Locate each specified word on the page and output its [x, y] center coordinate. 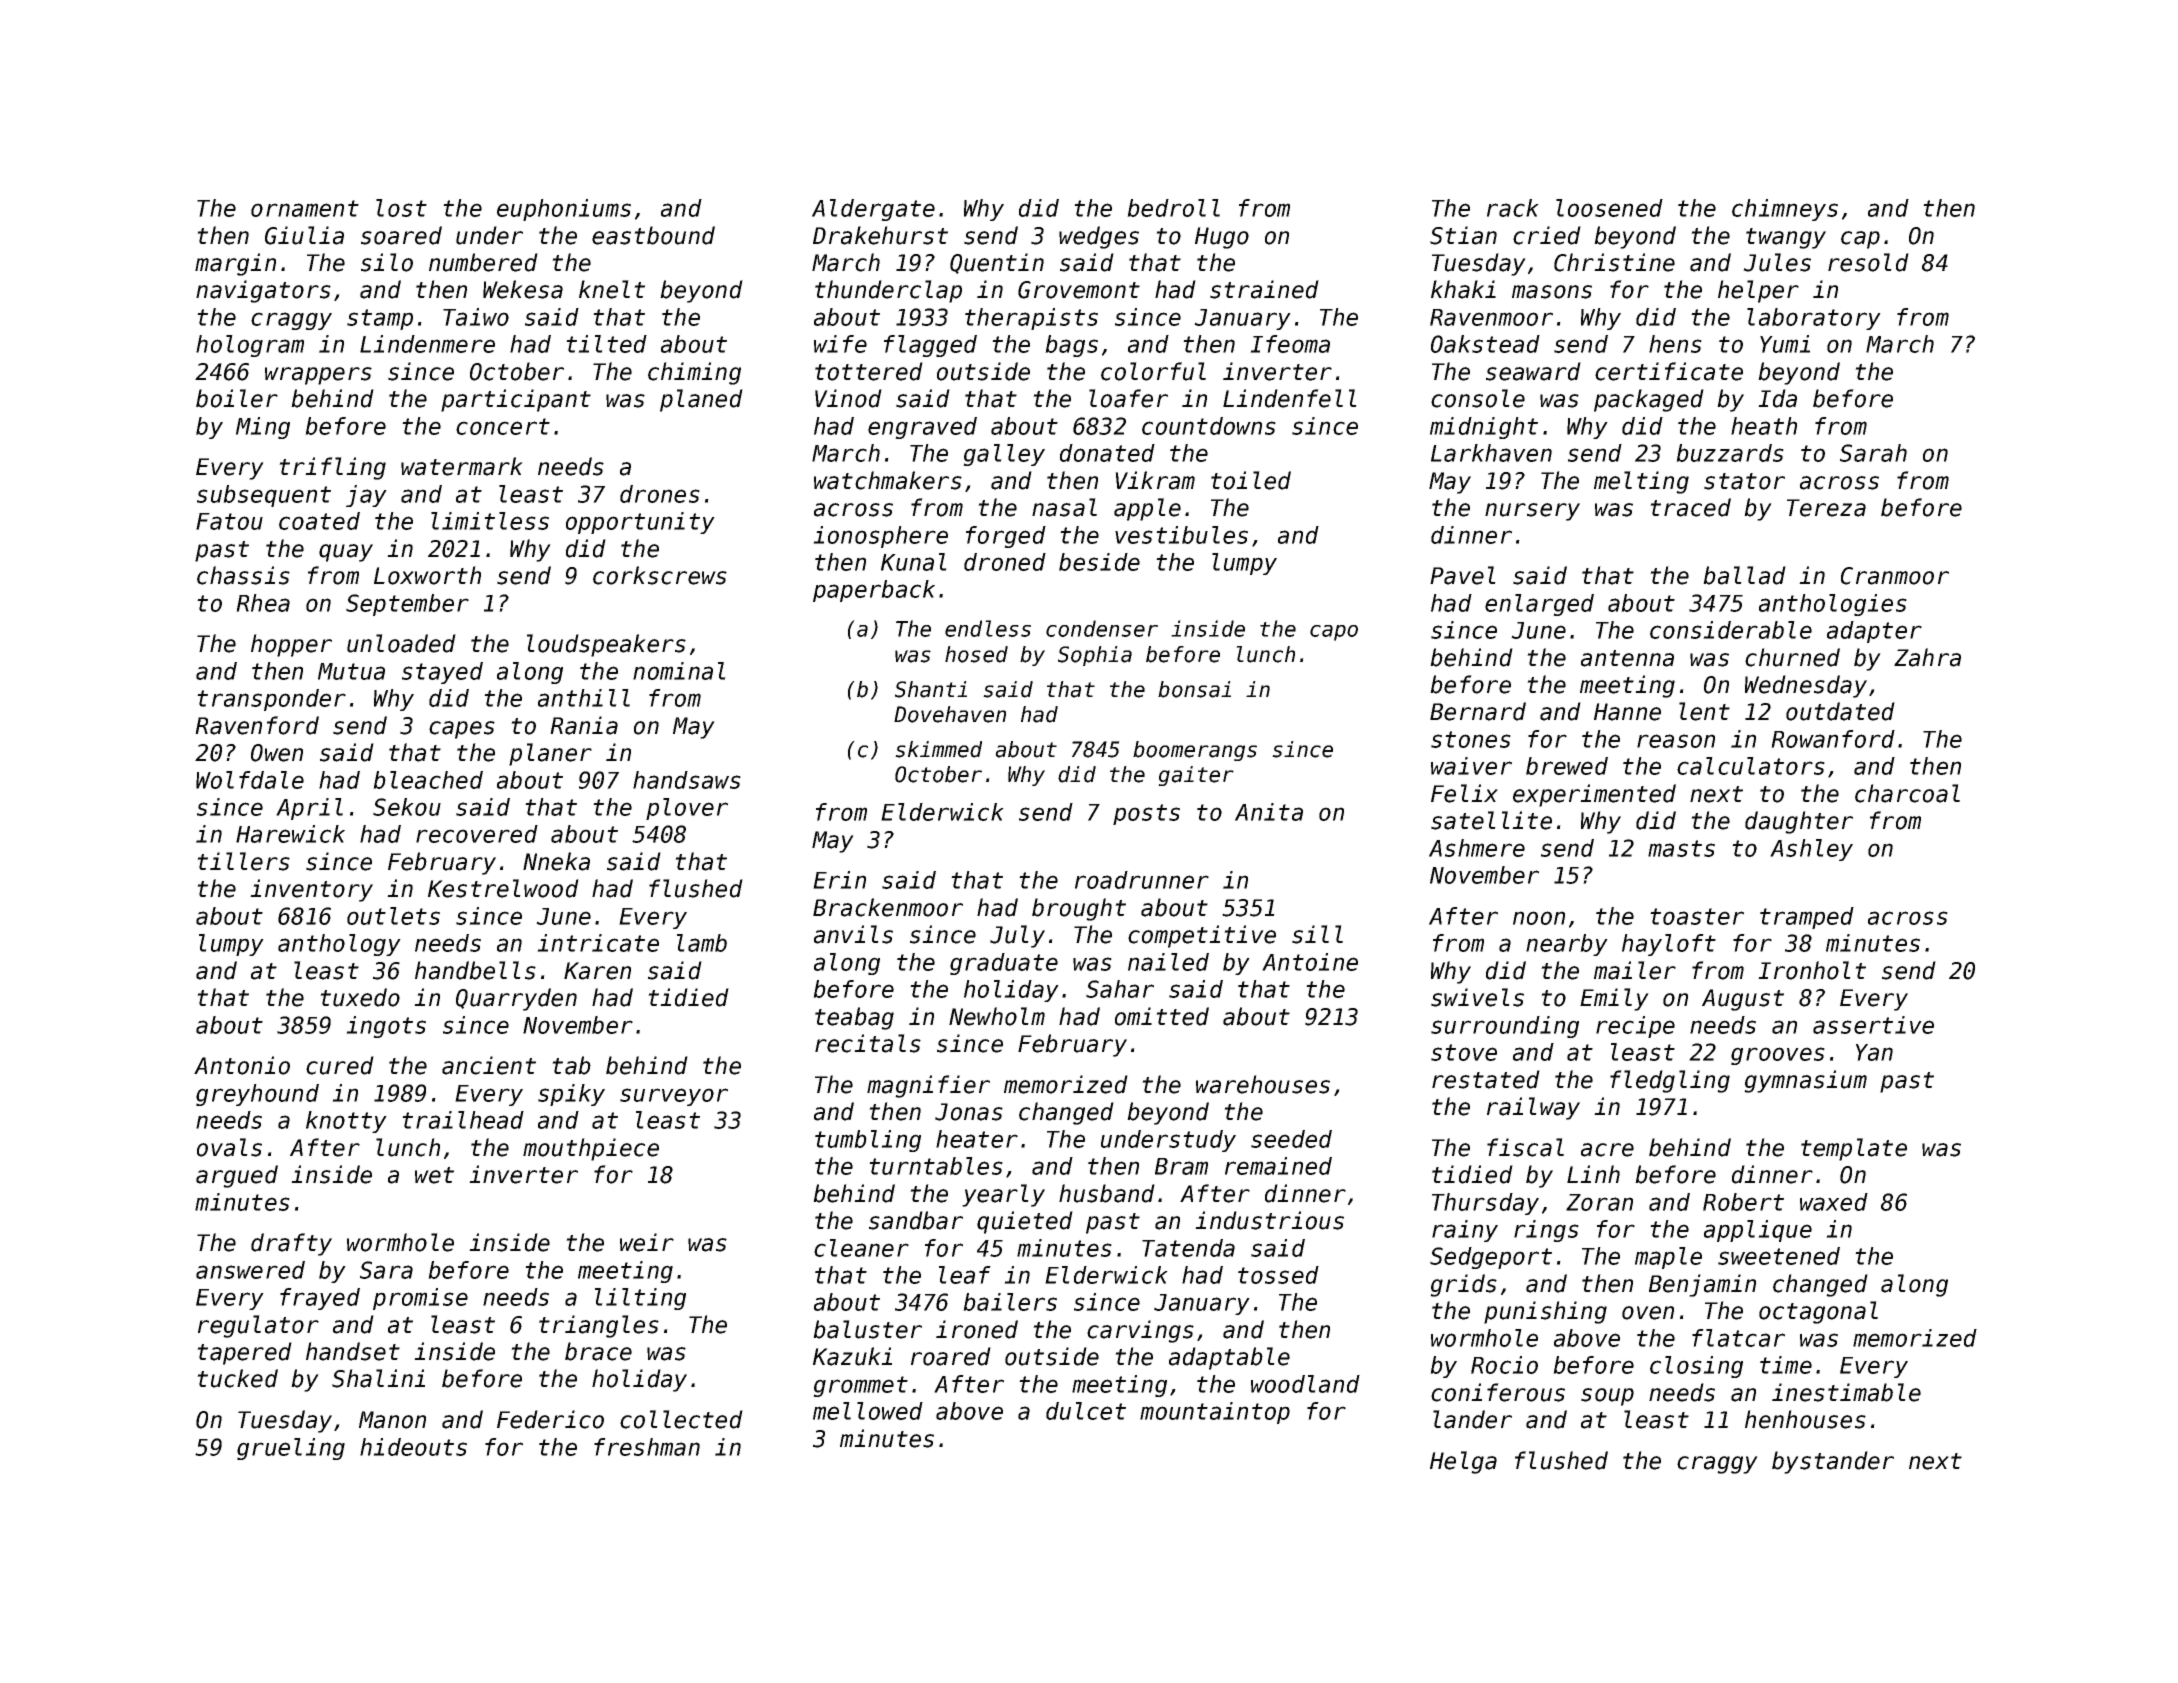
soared [401, 235]
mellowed [868, 1411]
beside [1099, 562]
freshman [647, 1447]
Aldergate [873, 210]
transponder [271, 700]
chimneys [1785, 210]
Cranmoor [1895, 576]
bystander [1833, 1462]
